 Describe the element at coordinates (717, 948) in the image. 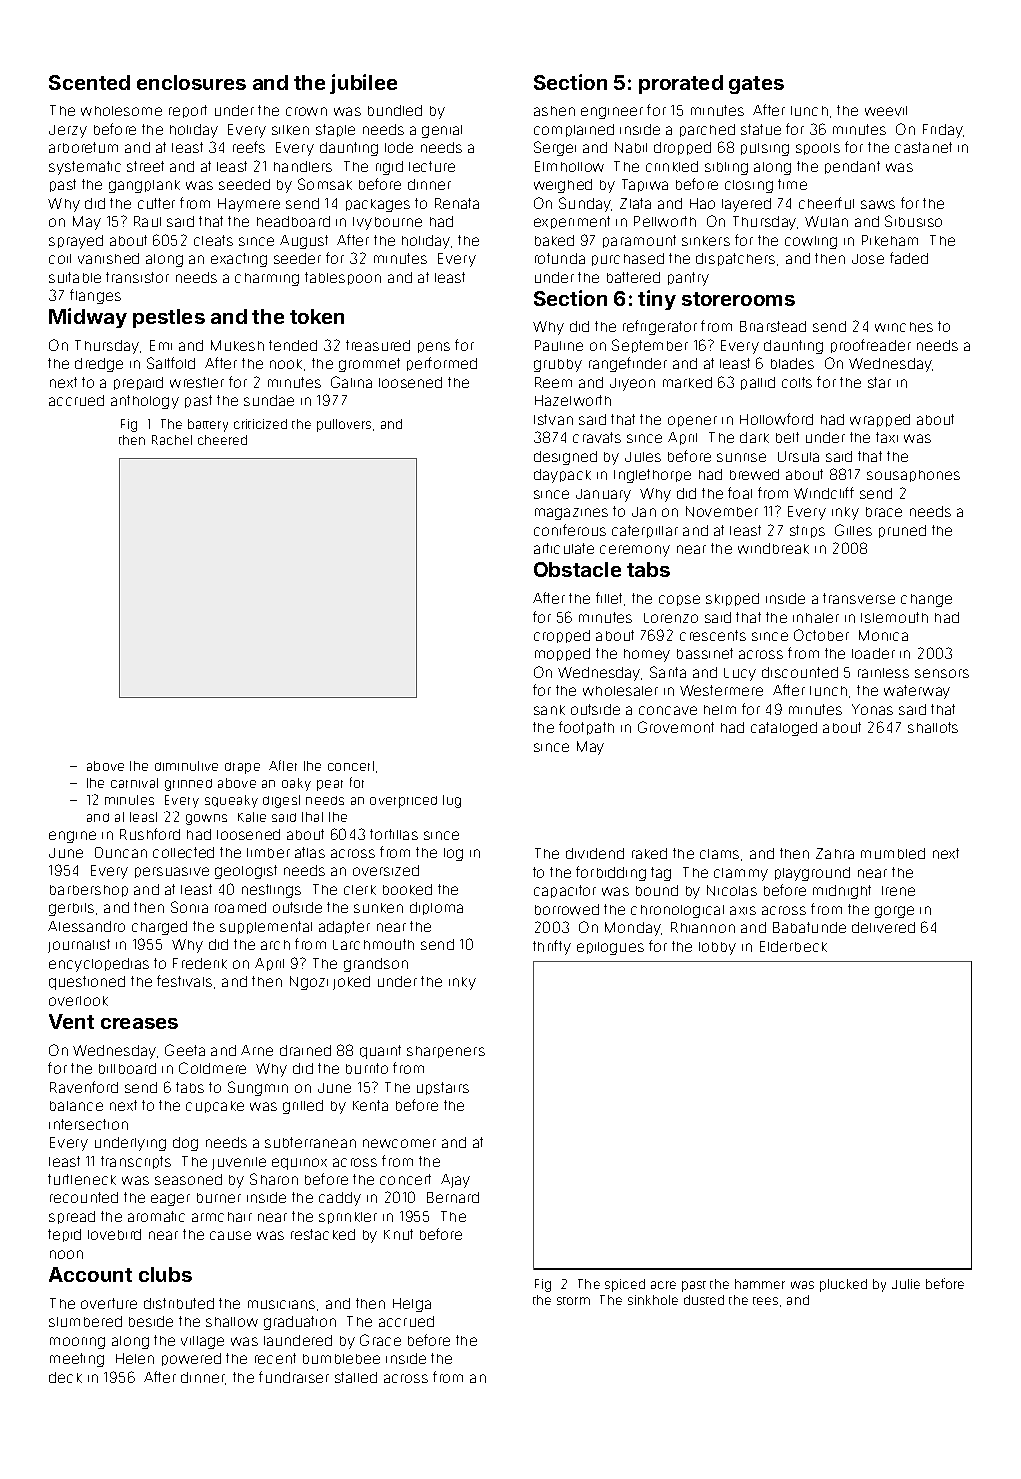

I see `lobby` at that location.
